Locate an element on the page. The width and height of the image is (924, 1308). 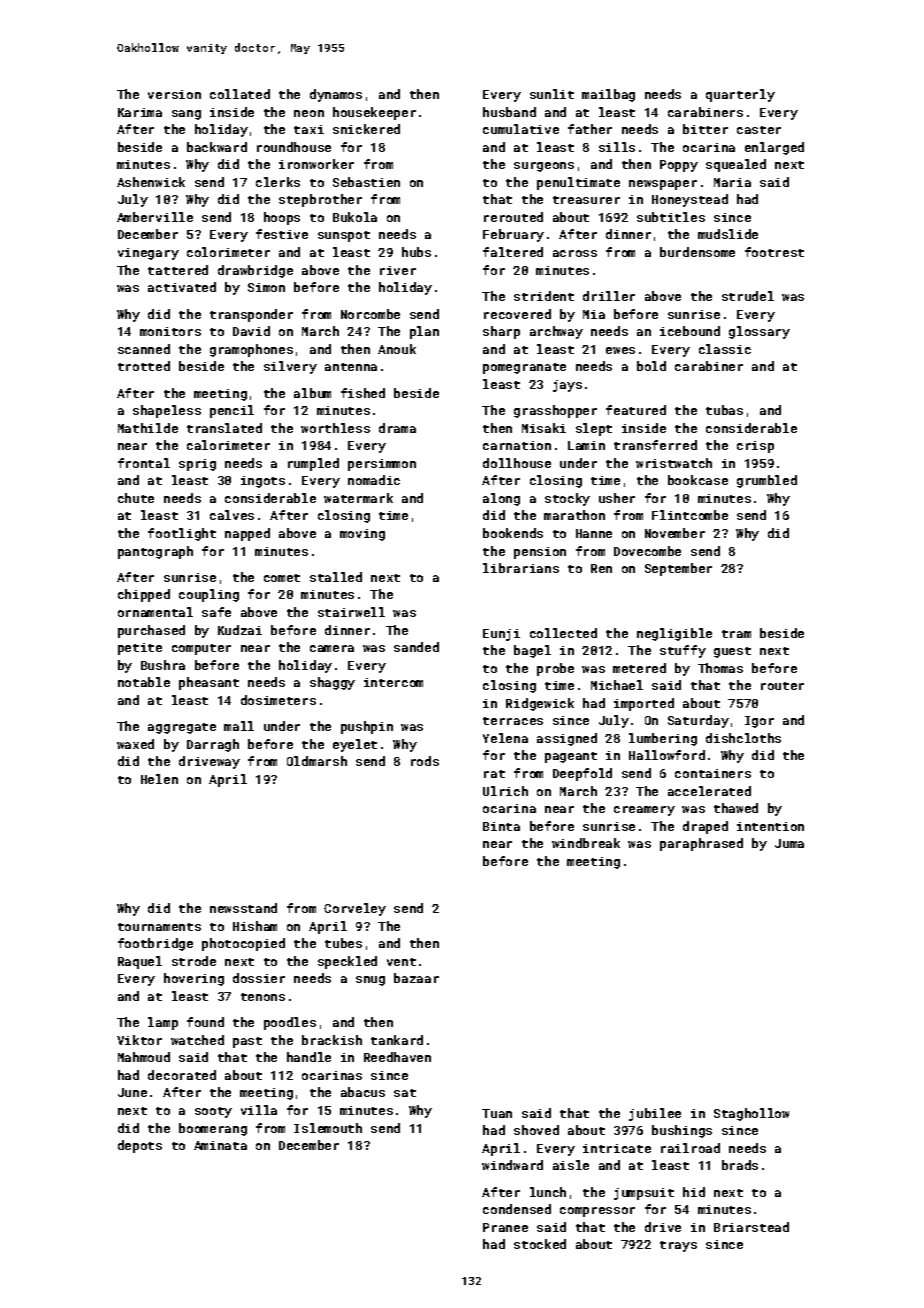
thawed is located at coordinates (736, 808).
